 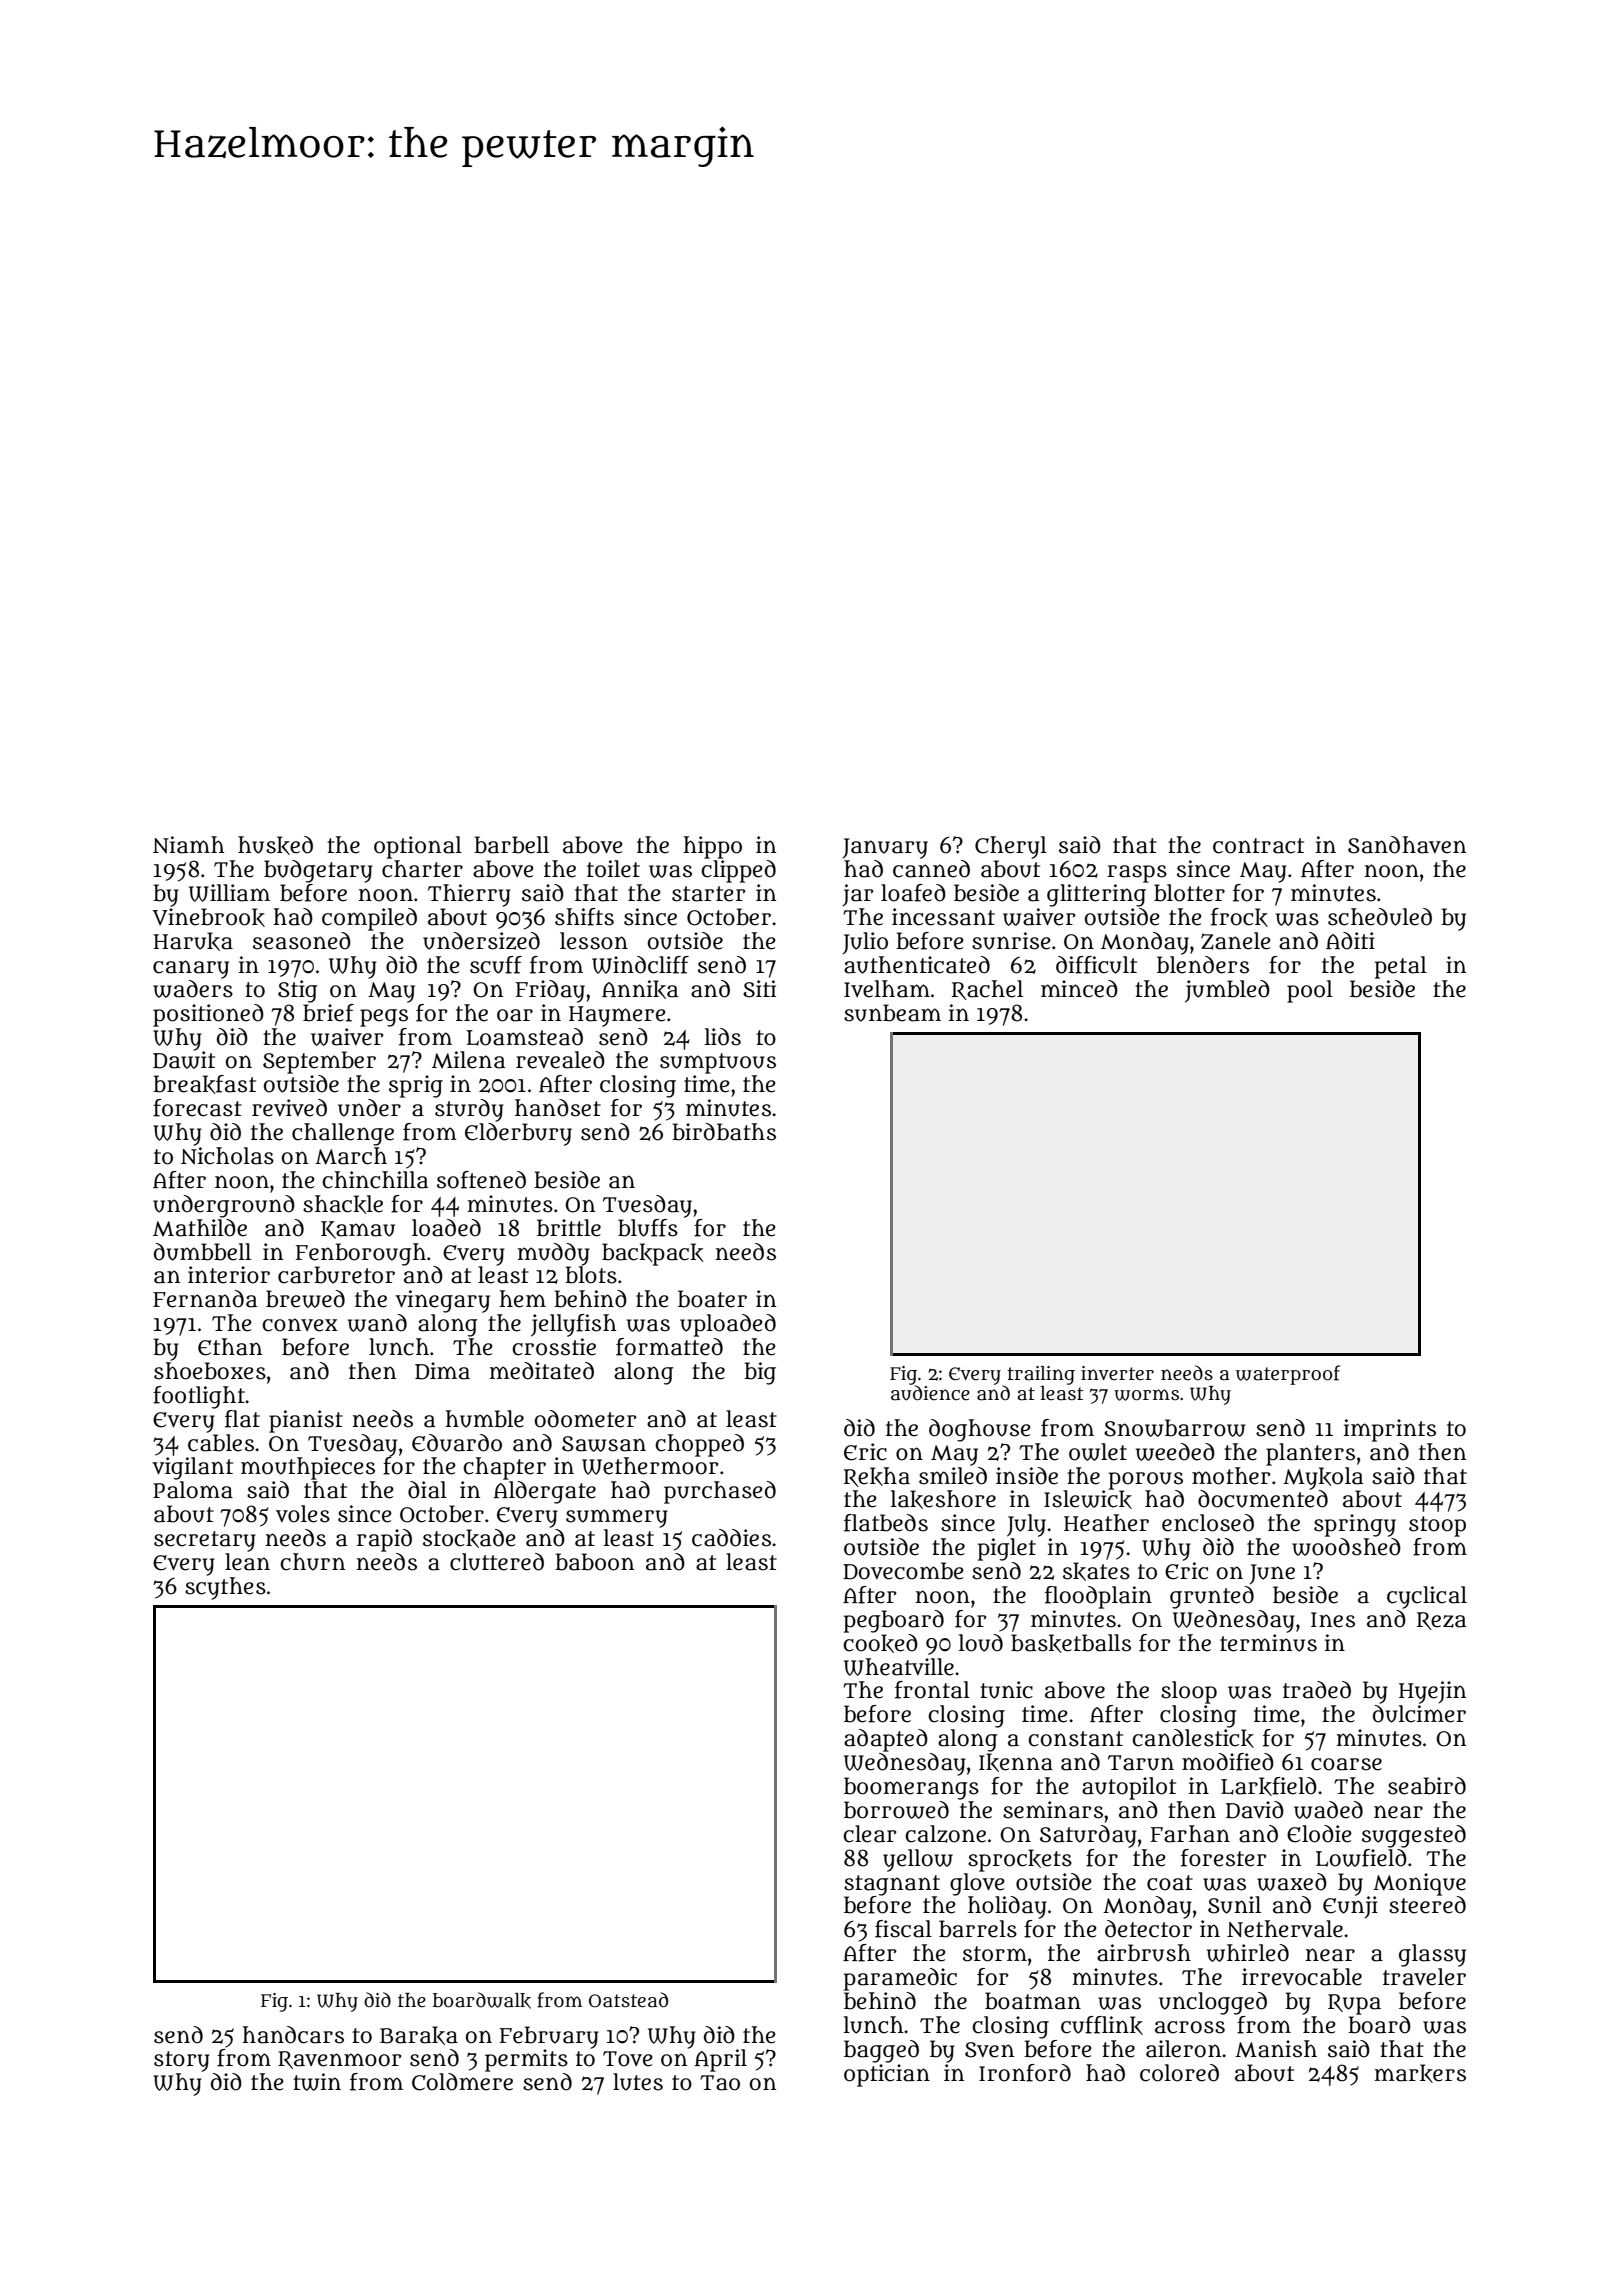 I want to click on jumbled, so click(x=1227, y=991).
